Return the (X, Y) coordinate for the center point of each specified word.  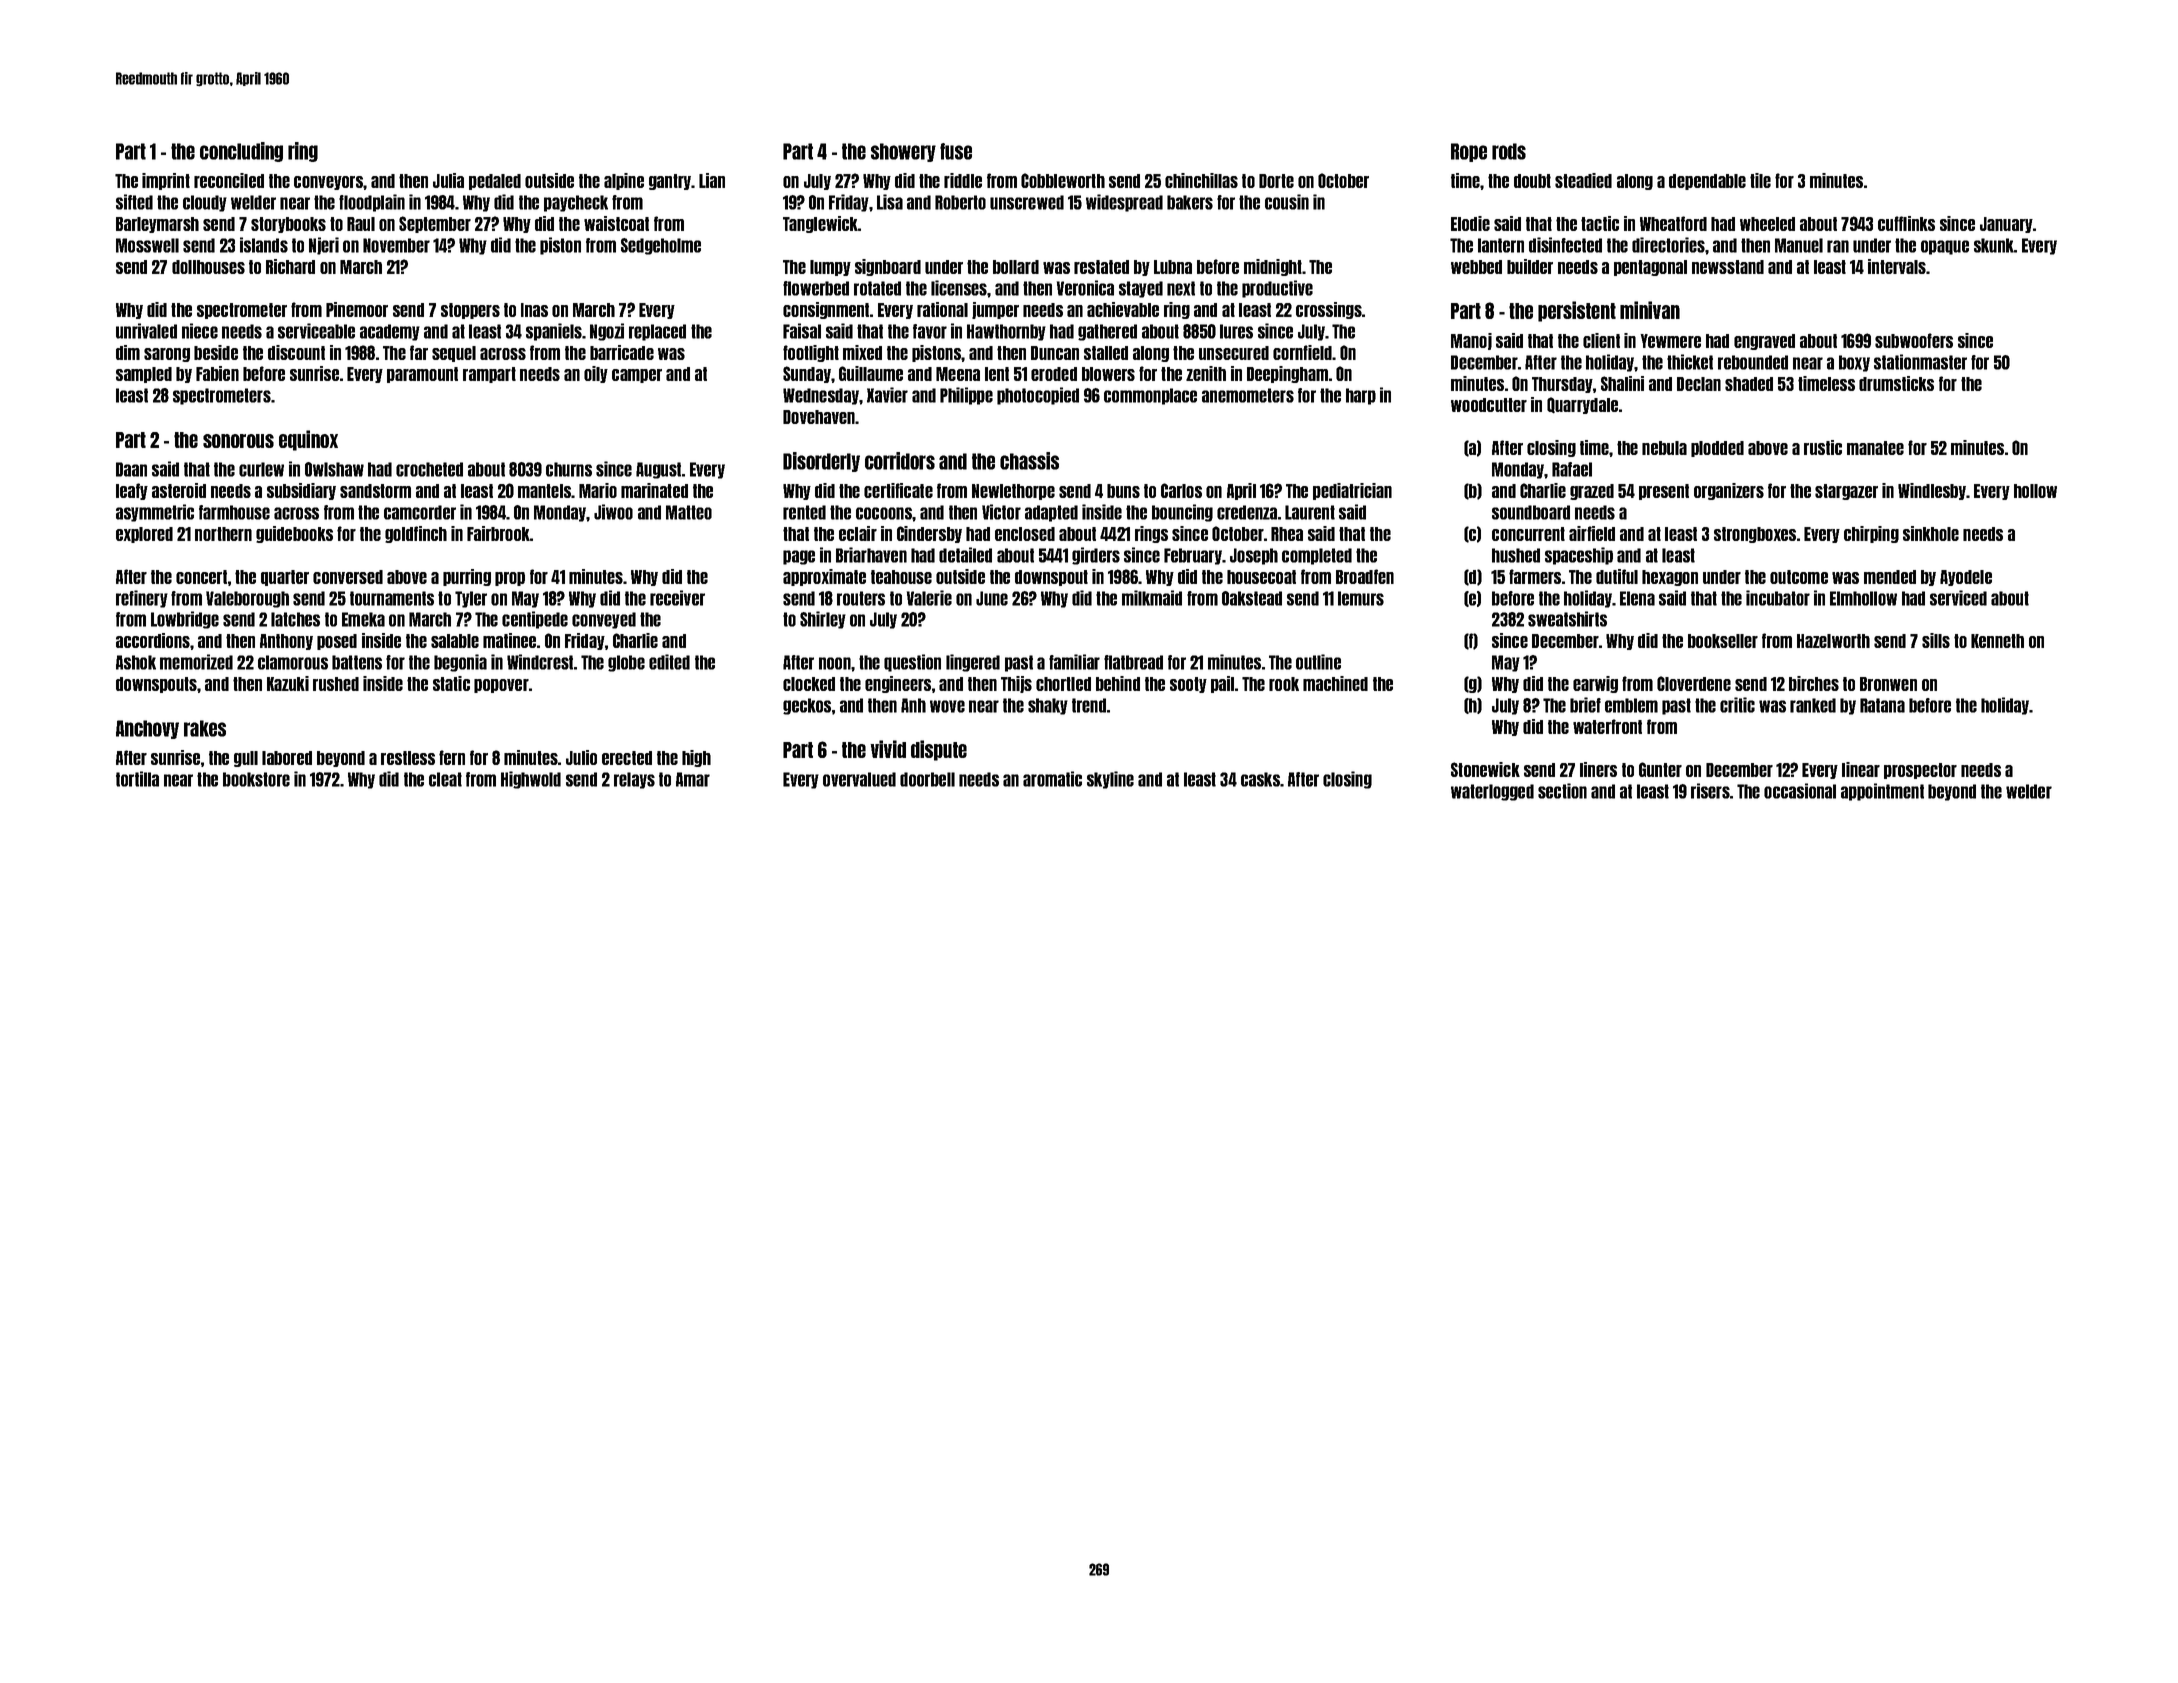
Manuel (1799, 245)
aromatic (1052, 779)
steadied (1583, 180)
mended (1890, 577)
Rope (1469, 152)
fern (452, 757)
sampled (144, 375)
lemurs (1361, 598)
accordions (153, 640)
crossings (1329, 310)
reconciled (229, 180)
